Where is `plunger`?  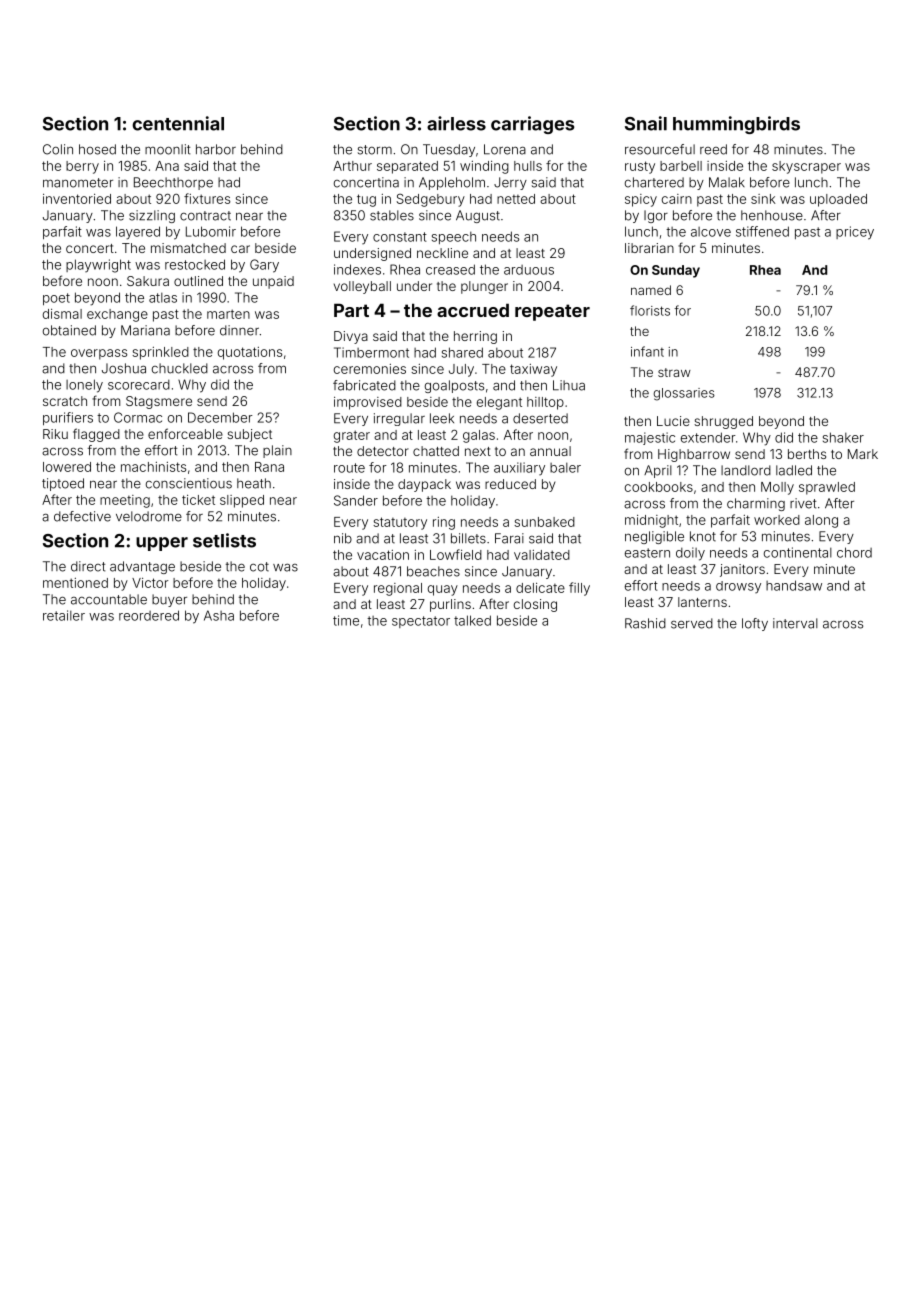 plunger is located at coordinates (484, 287).
